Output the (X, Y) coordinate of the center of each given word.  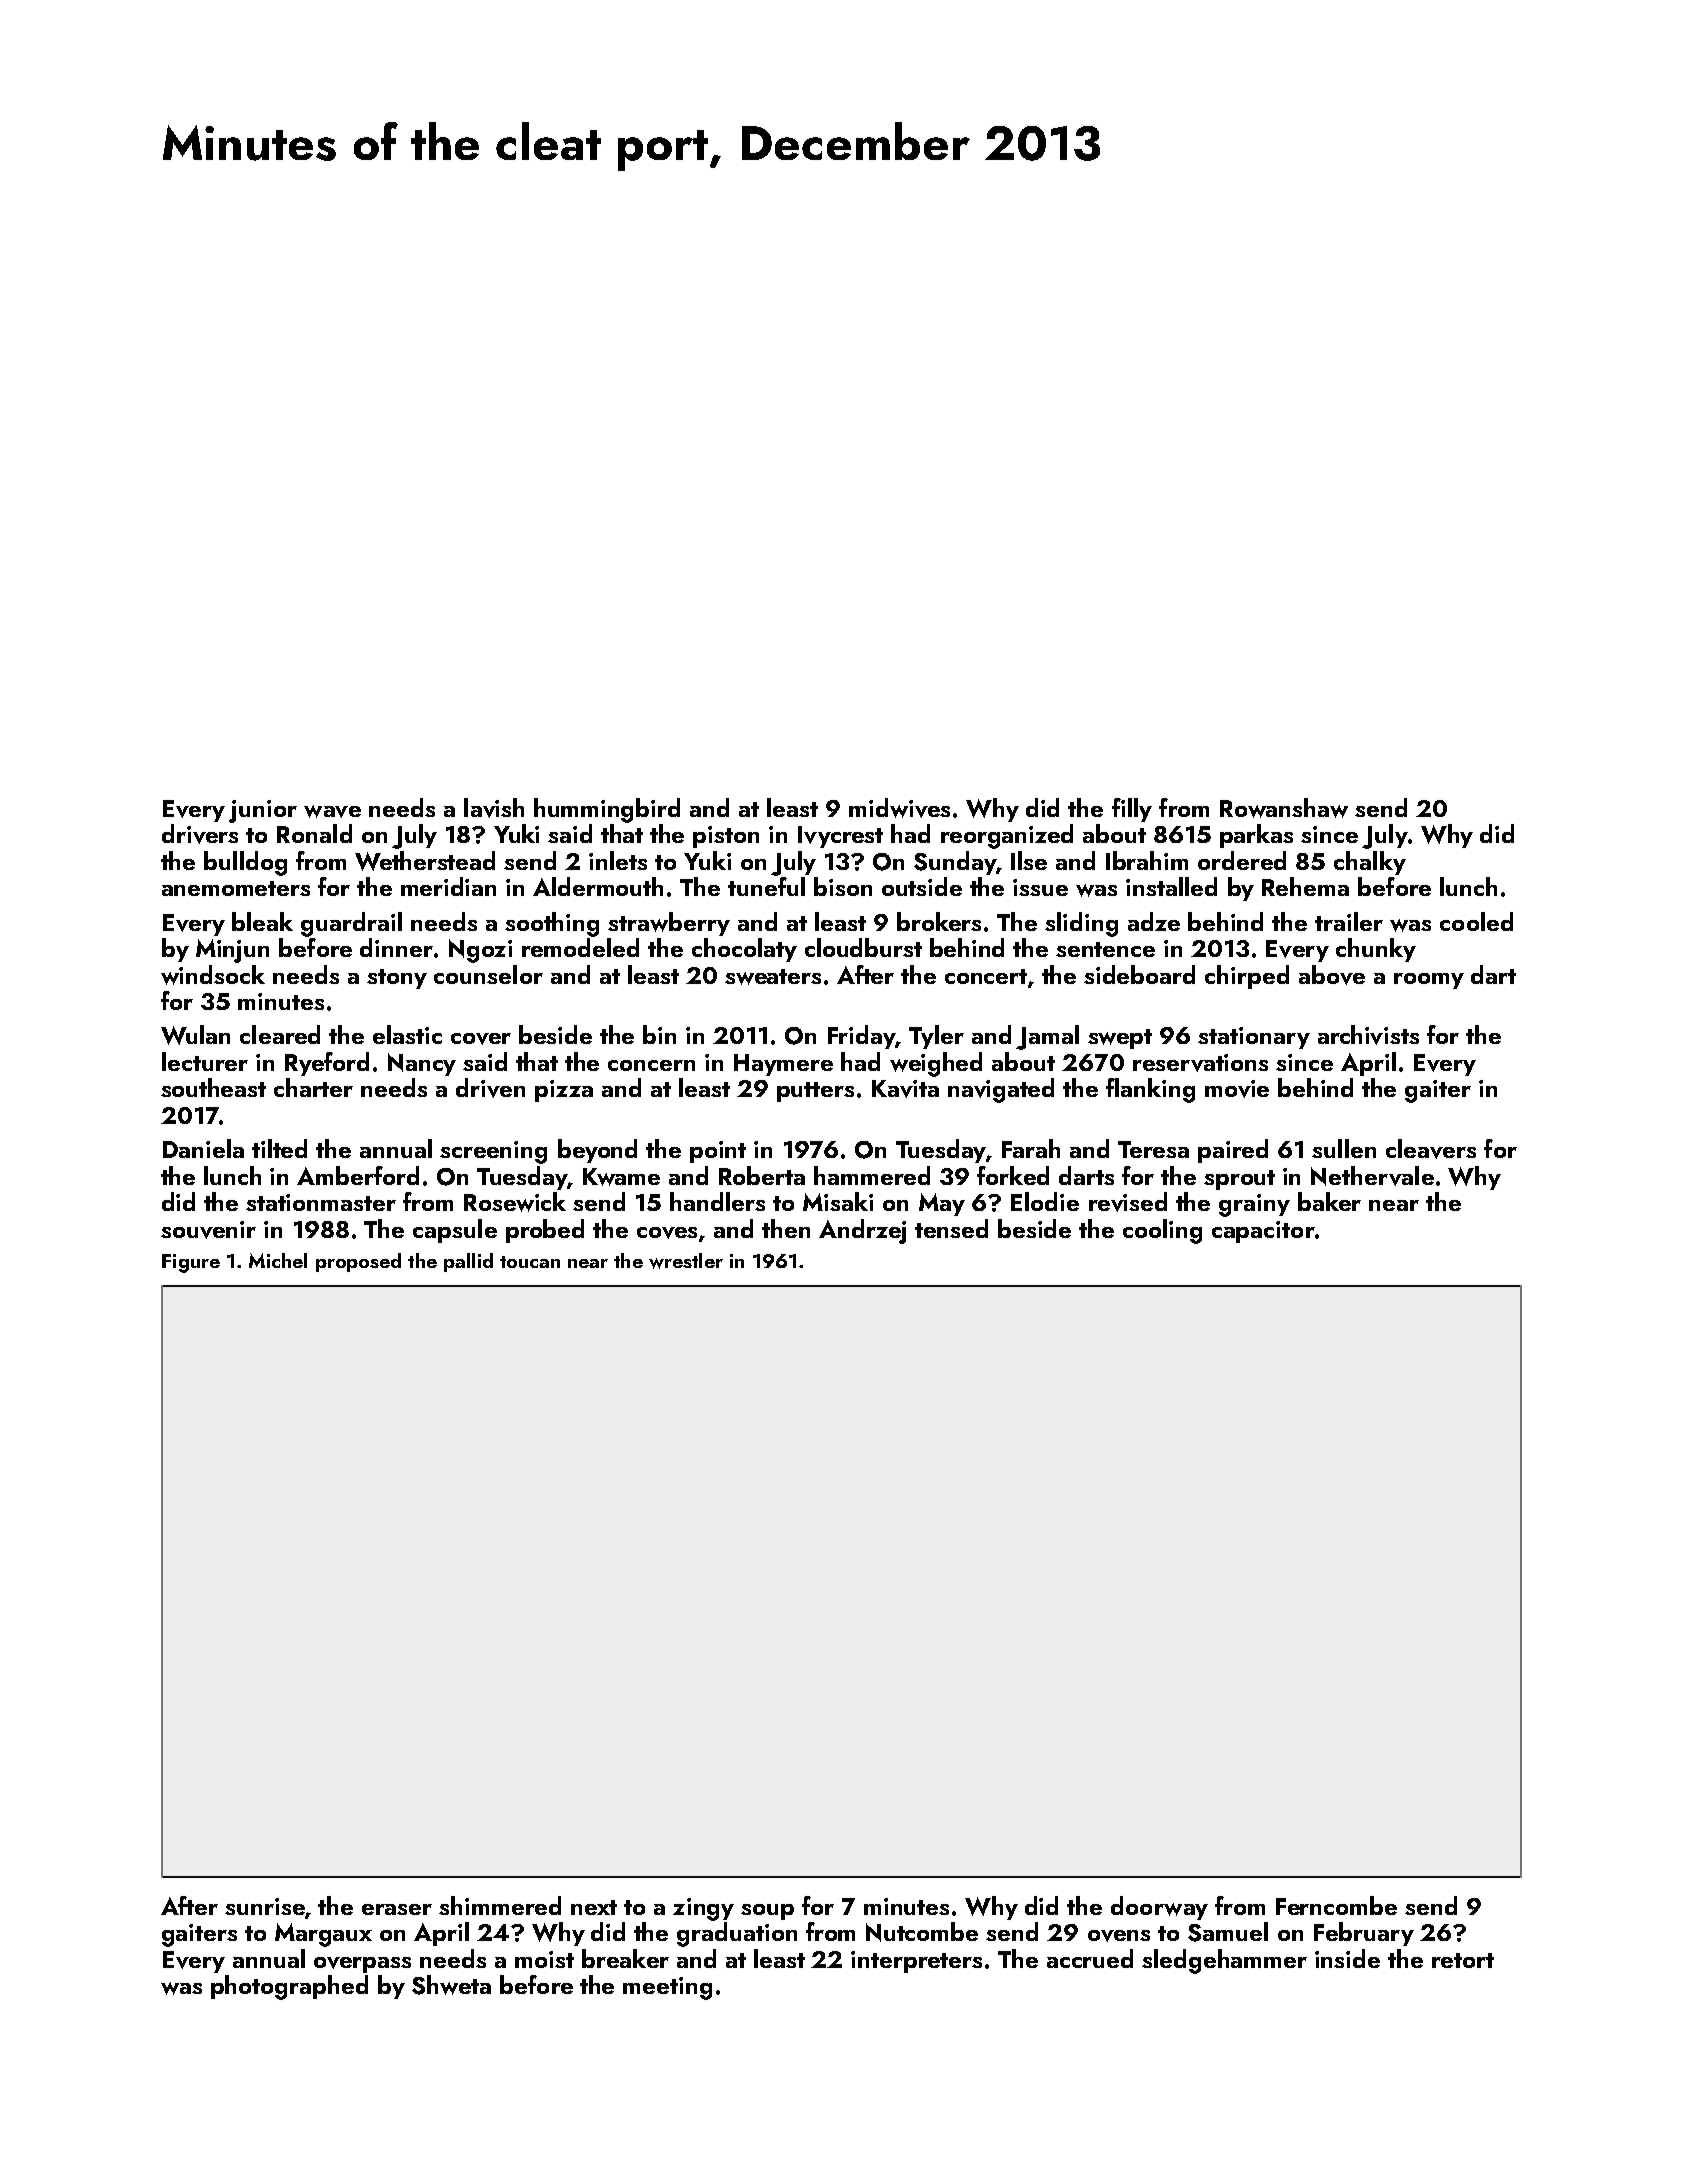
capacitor (1263, 1232)
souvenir (208, 1230)
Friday (861, 1037)
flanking (1150, 1090)
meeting (667, 1988)
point (718, 1152)
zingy (703, 1909)
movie (1237, 1089)
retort (1463, 1960)
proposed (358, 1262)
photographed (289, 1987)
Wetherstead (425, 861)
